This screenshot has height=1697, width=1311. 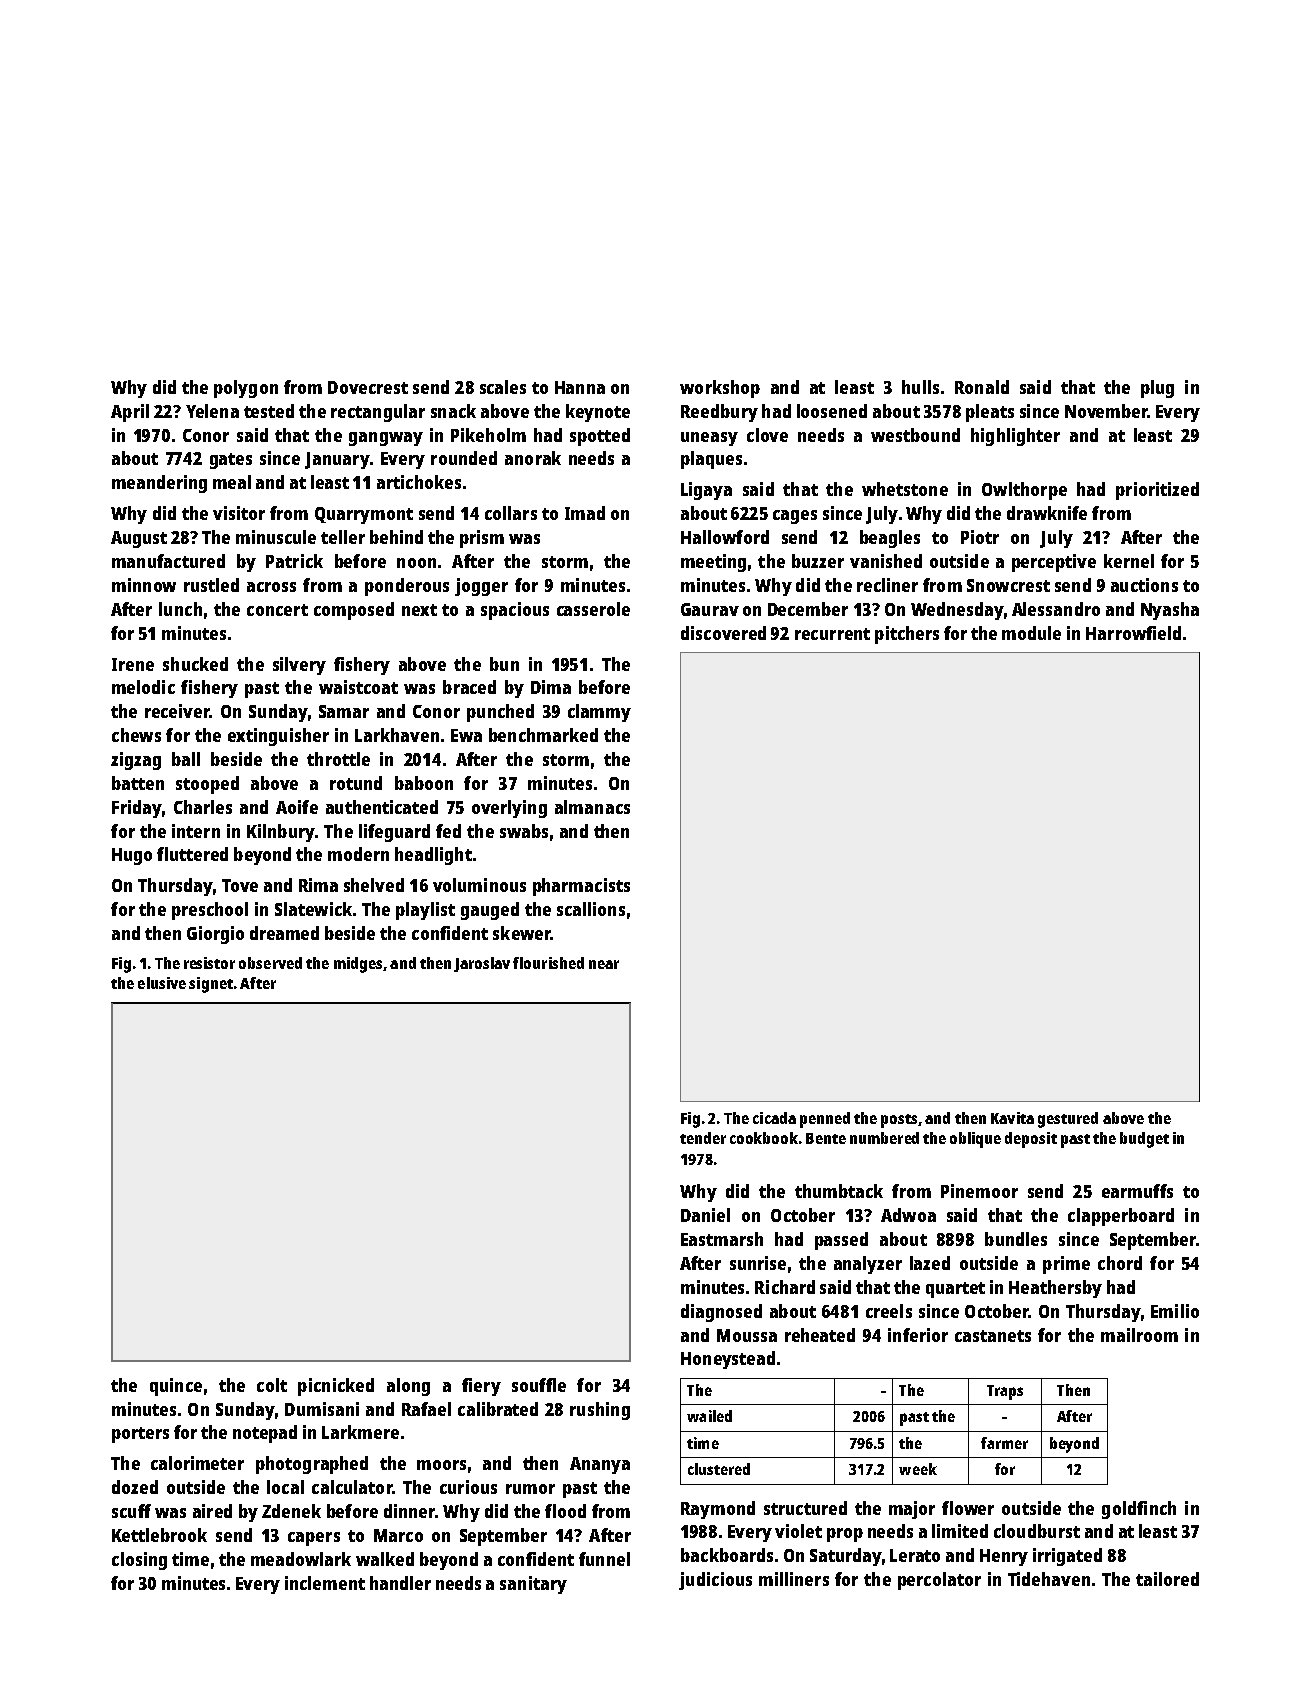 I want to click on midges, so click(x=358, y=965).
